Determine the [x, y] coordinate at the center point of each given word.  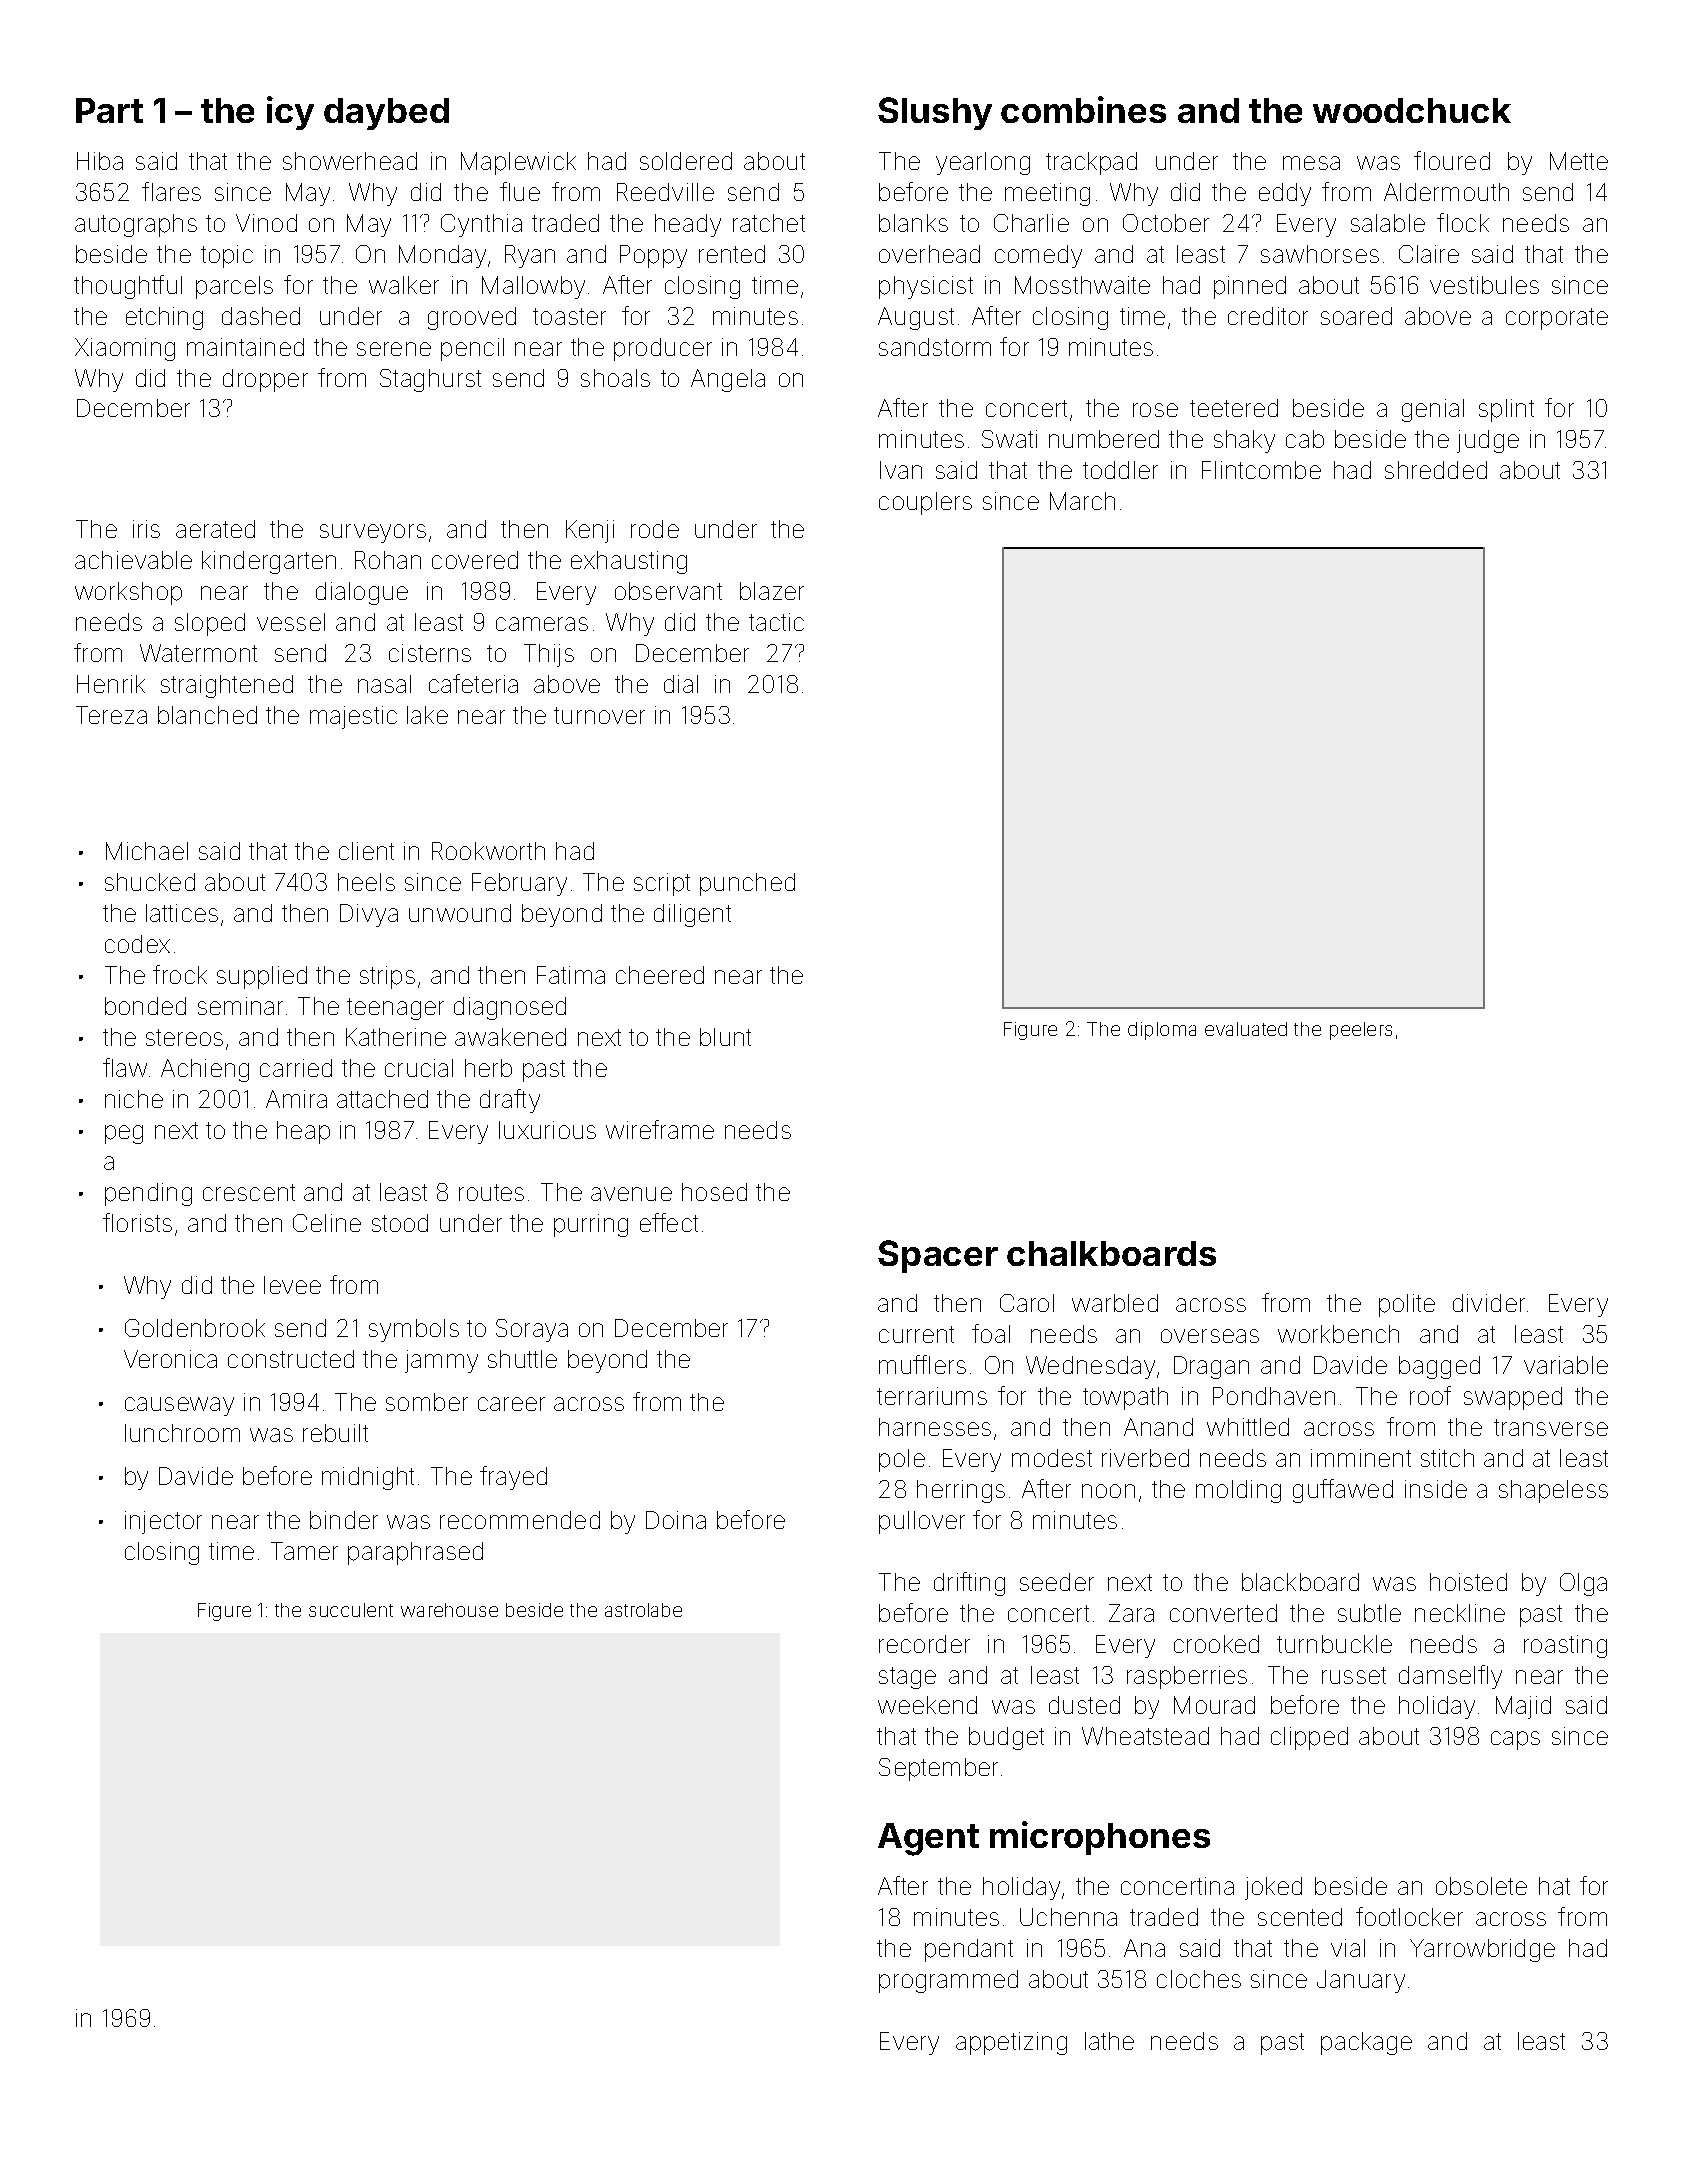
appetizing [1011, 2043]
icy [290, 113]
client [366, 851]
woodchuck [1412, 110]
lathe [1109, 2041]
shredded [1436, 470]
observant [668, 591]
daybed [386, 114]
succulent [351, 1610]
